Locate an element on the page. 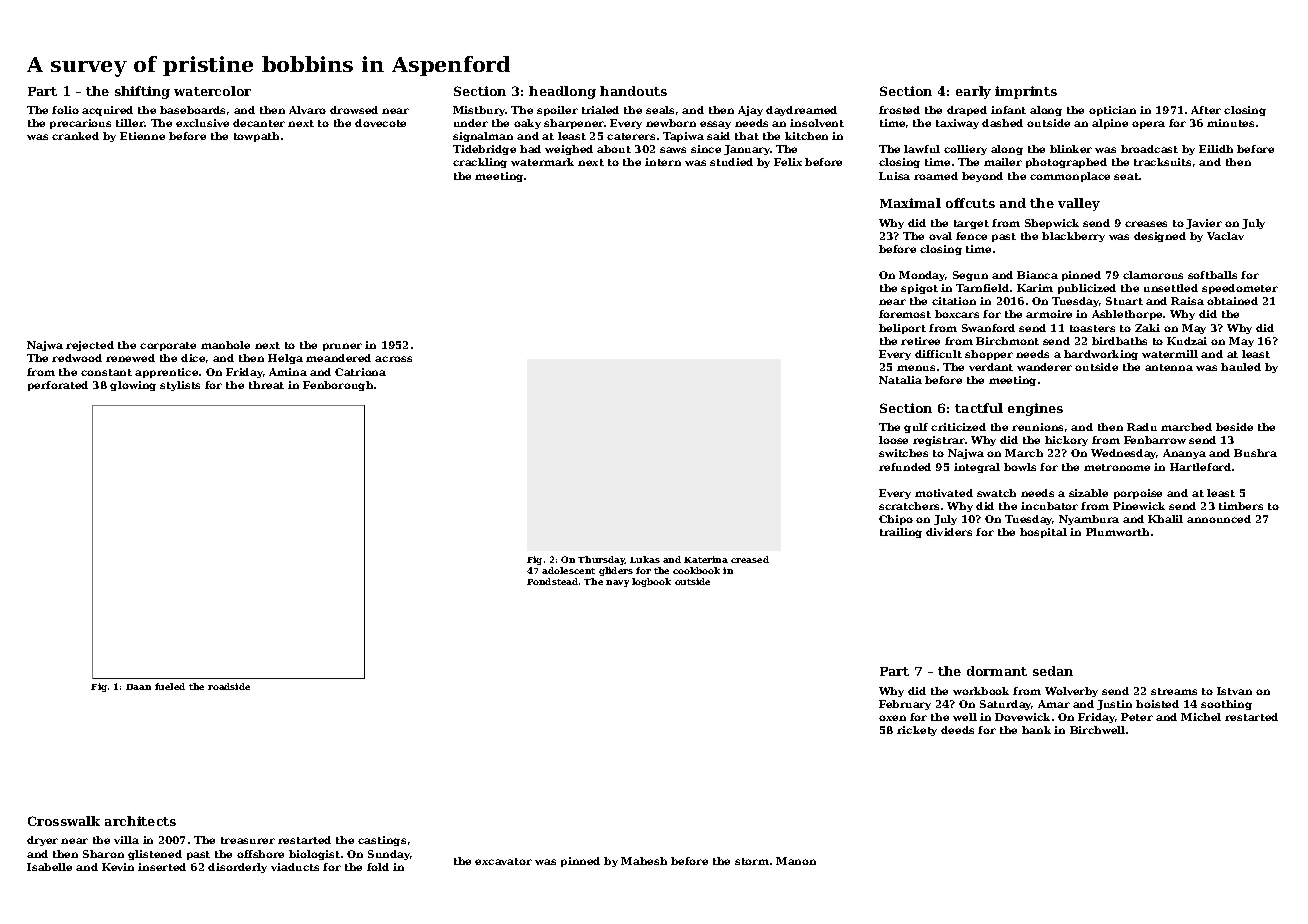 This image has width=1308, height=924. fueled is located at coordinates (170, 686).
